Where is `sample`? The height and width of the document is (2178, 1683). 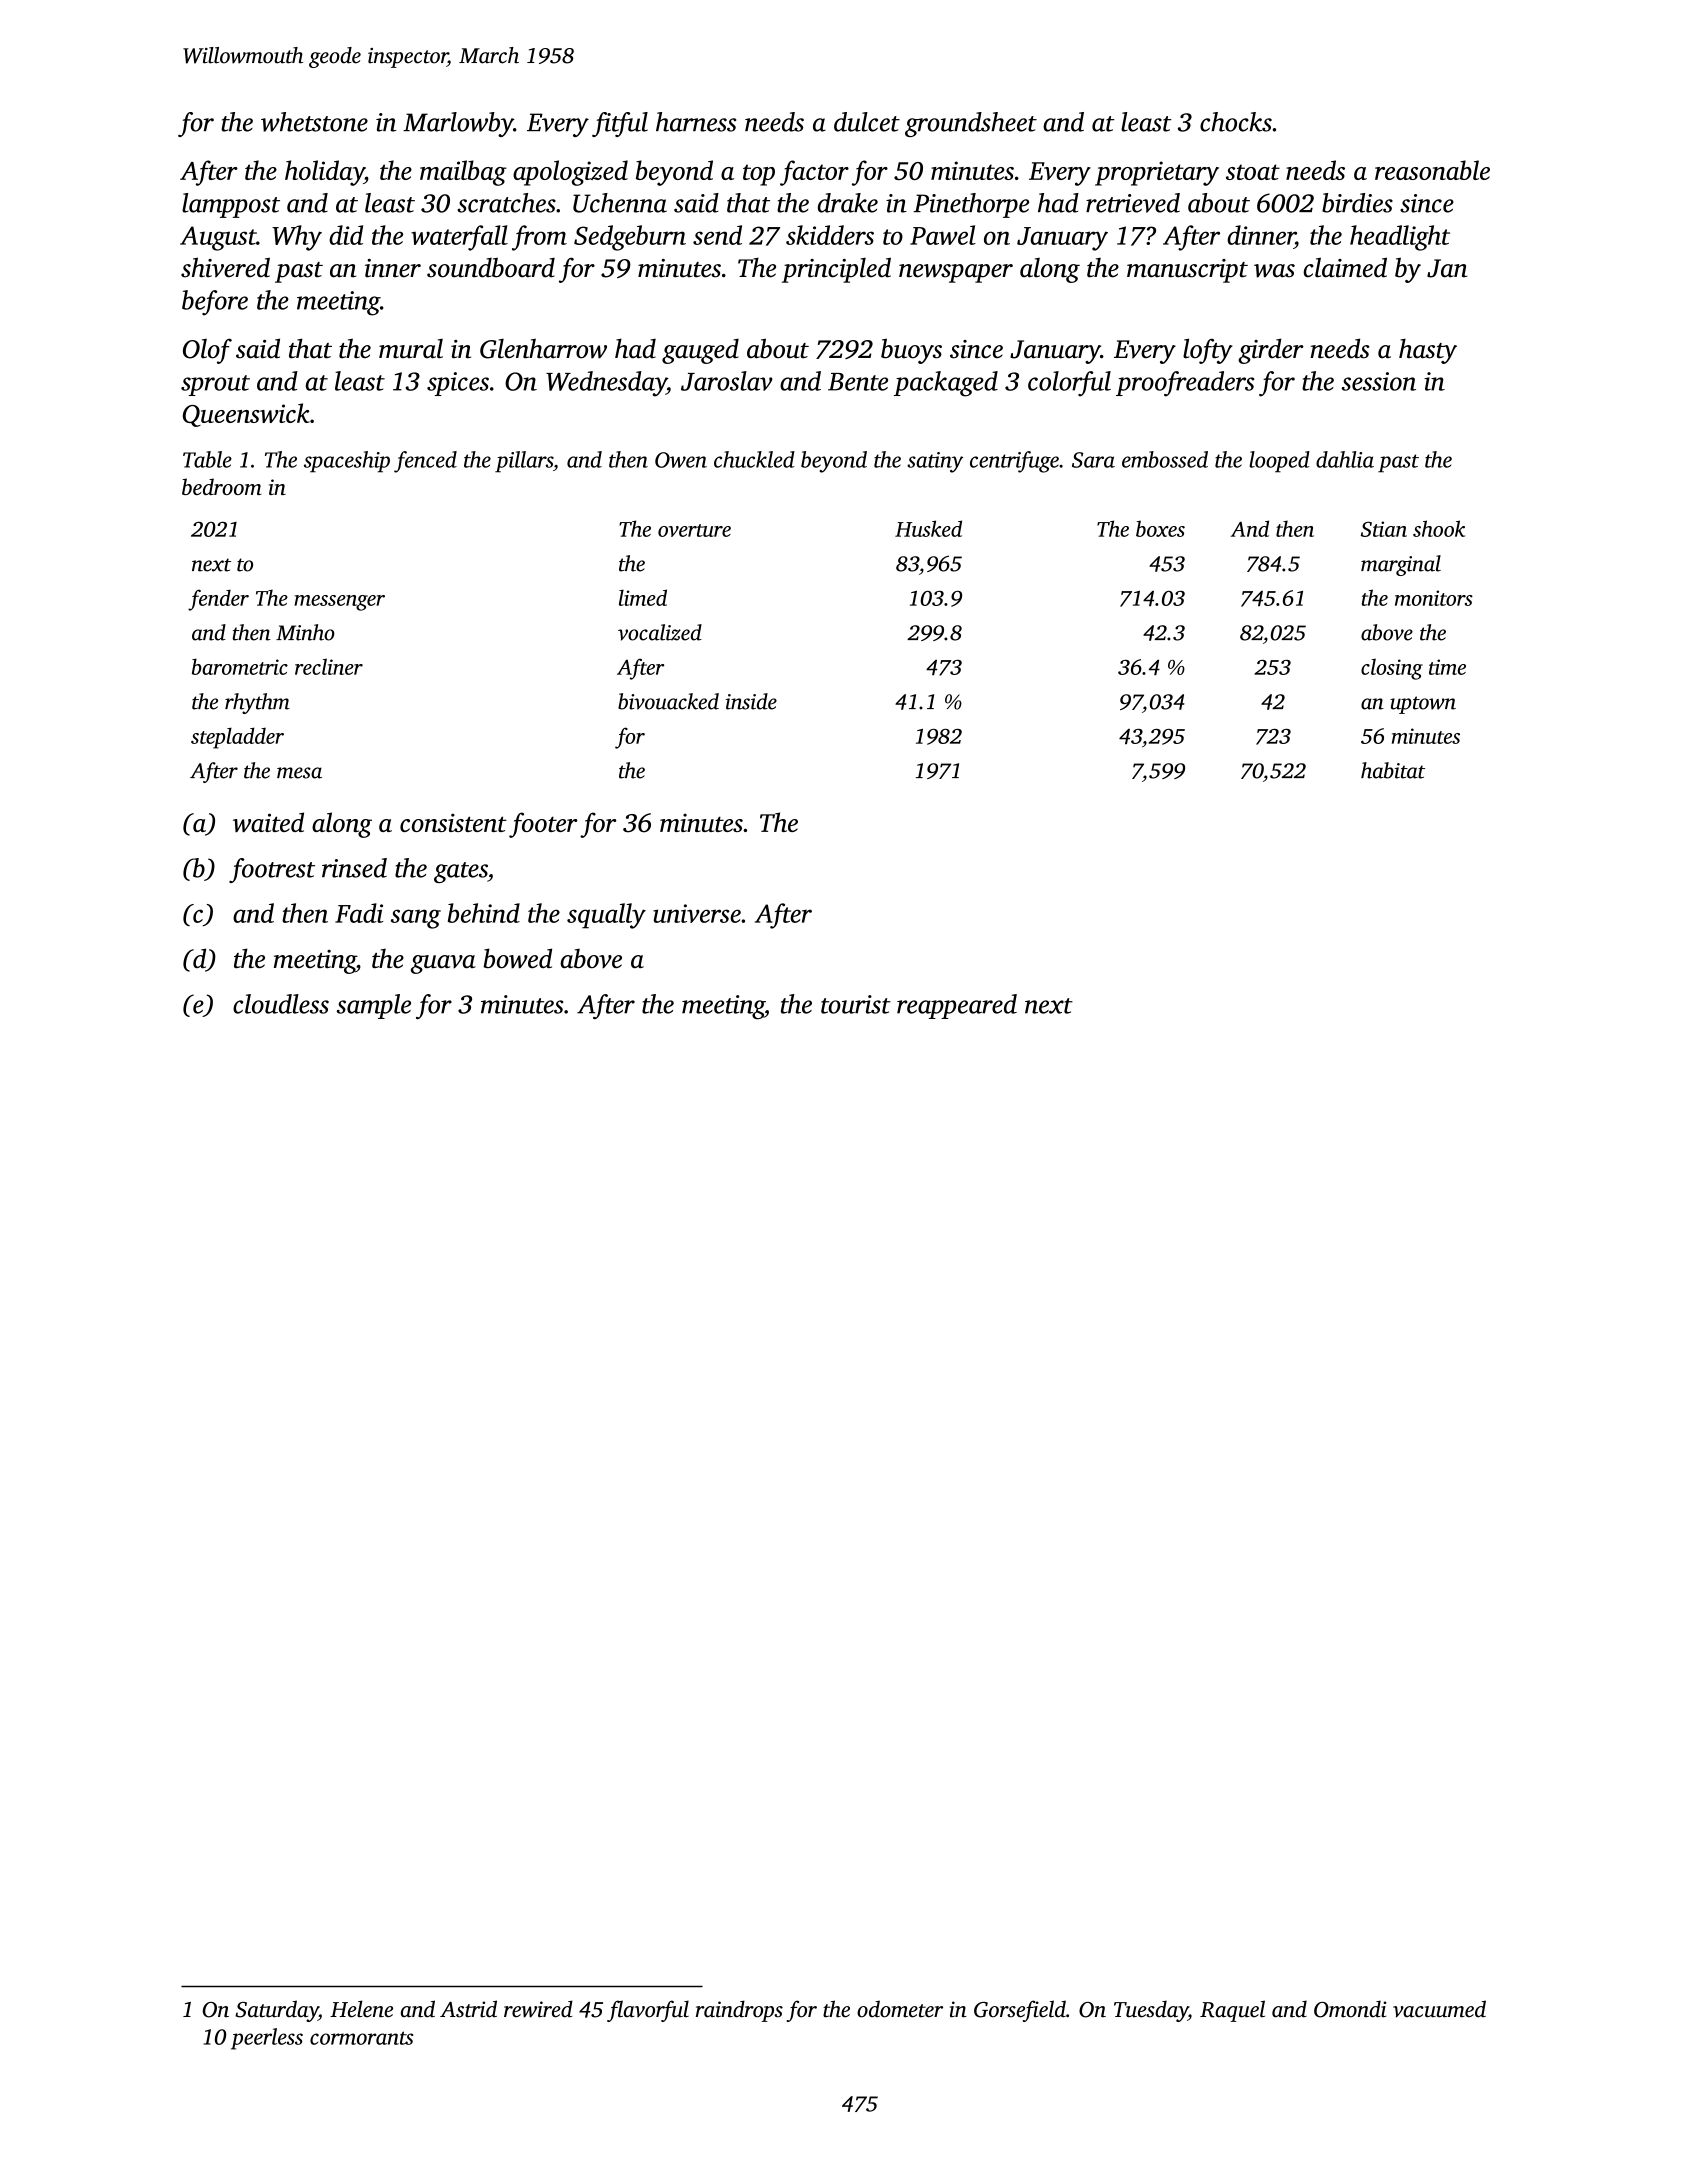
sample is located at coordinates (374, 1006).
